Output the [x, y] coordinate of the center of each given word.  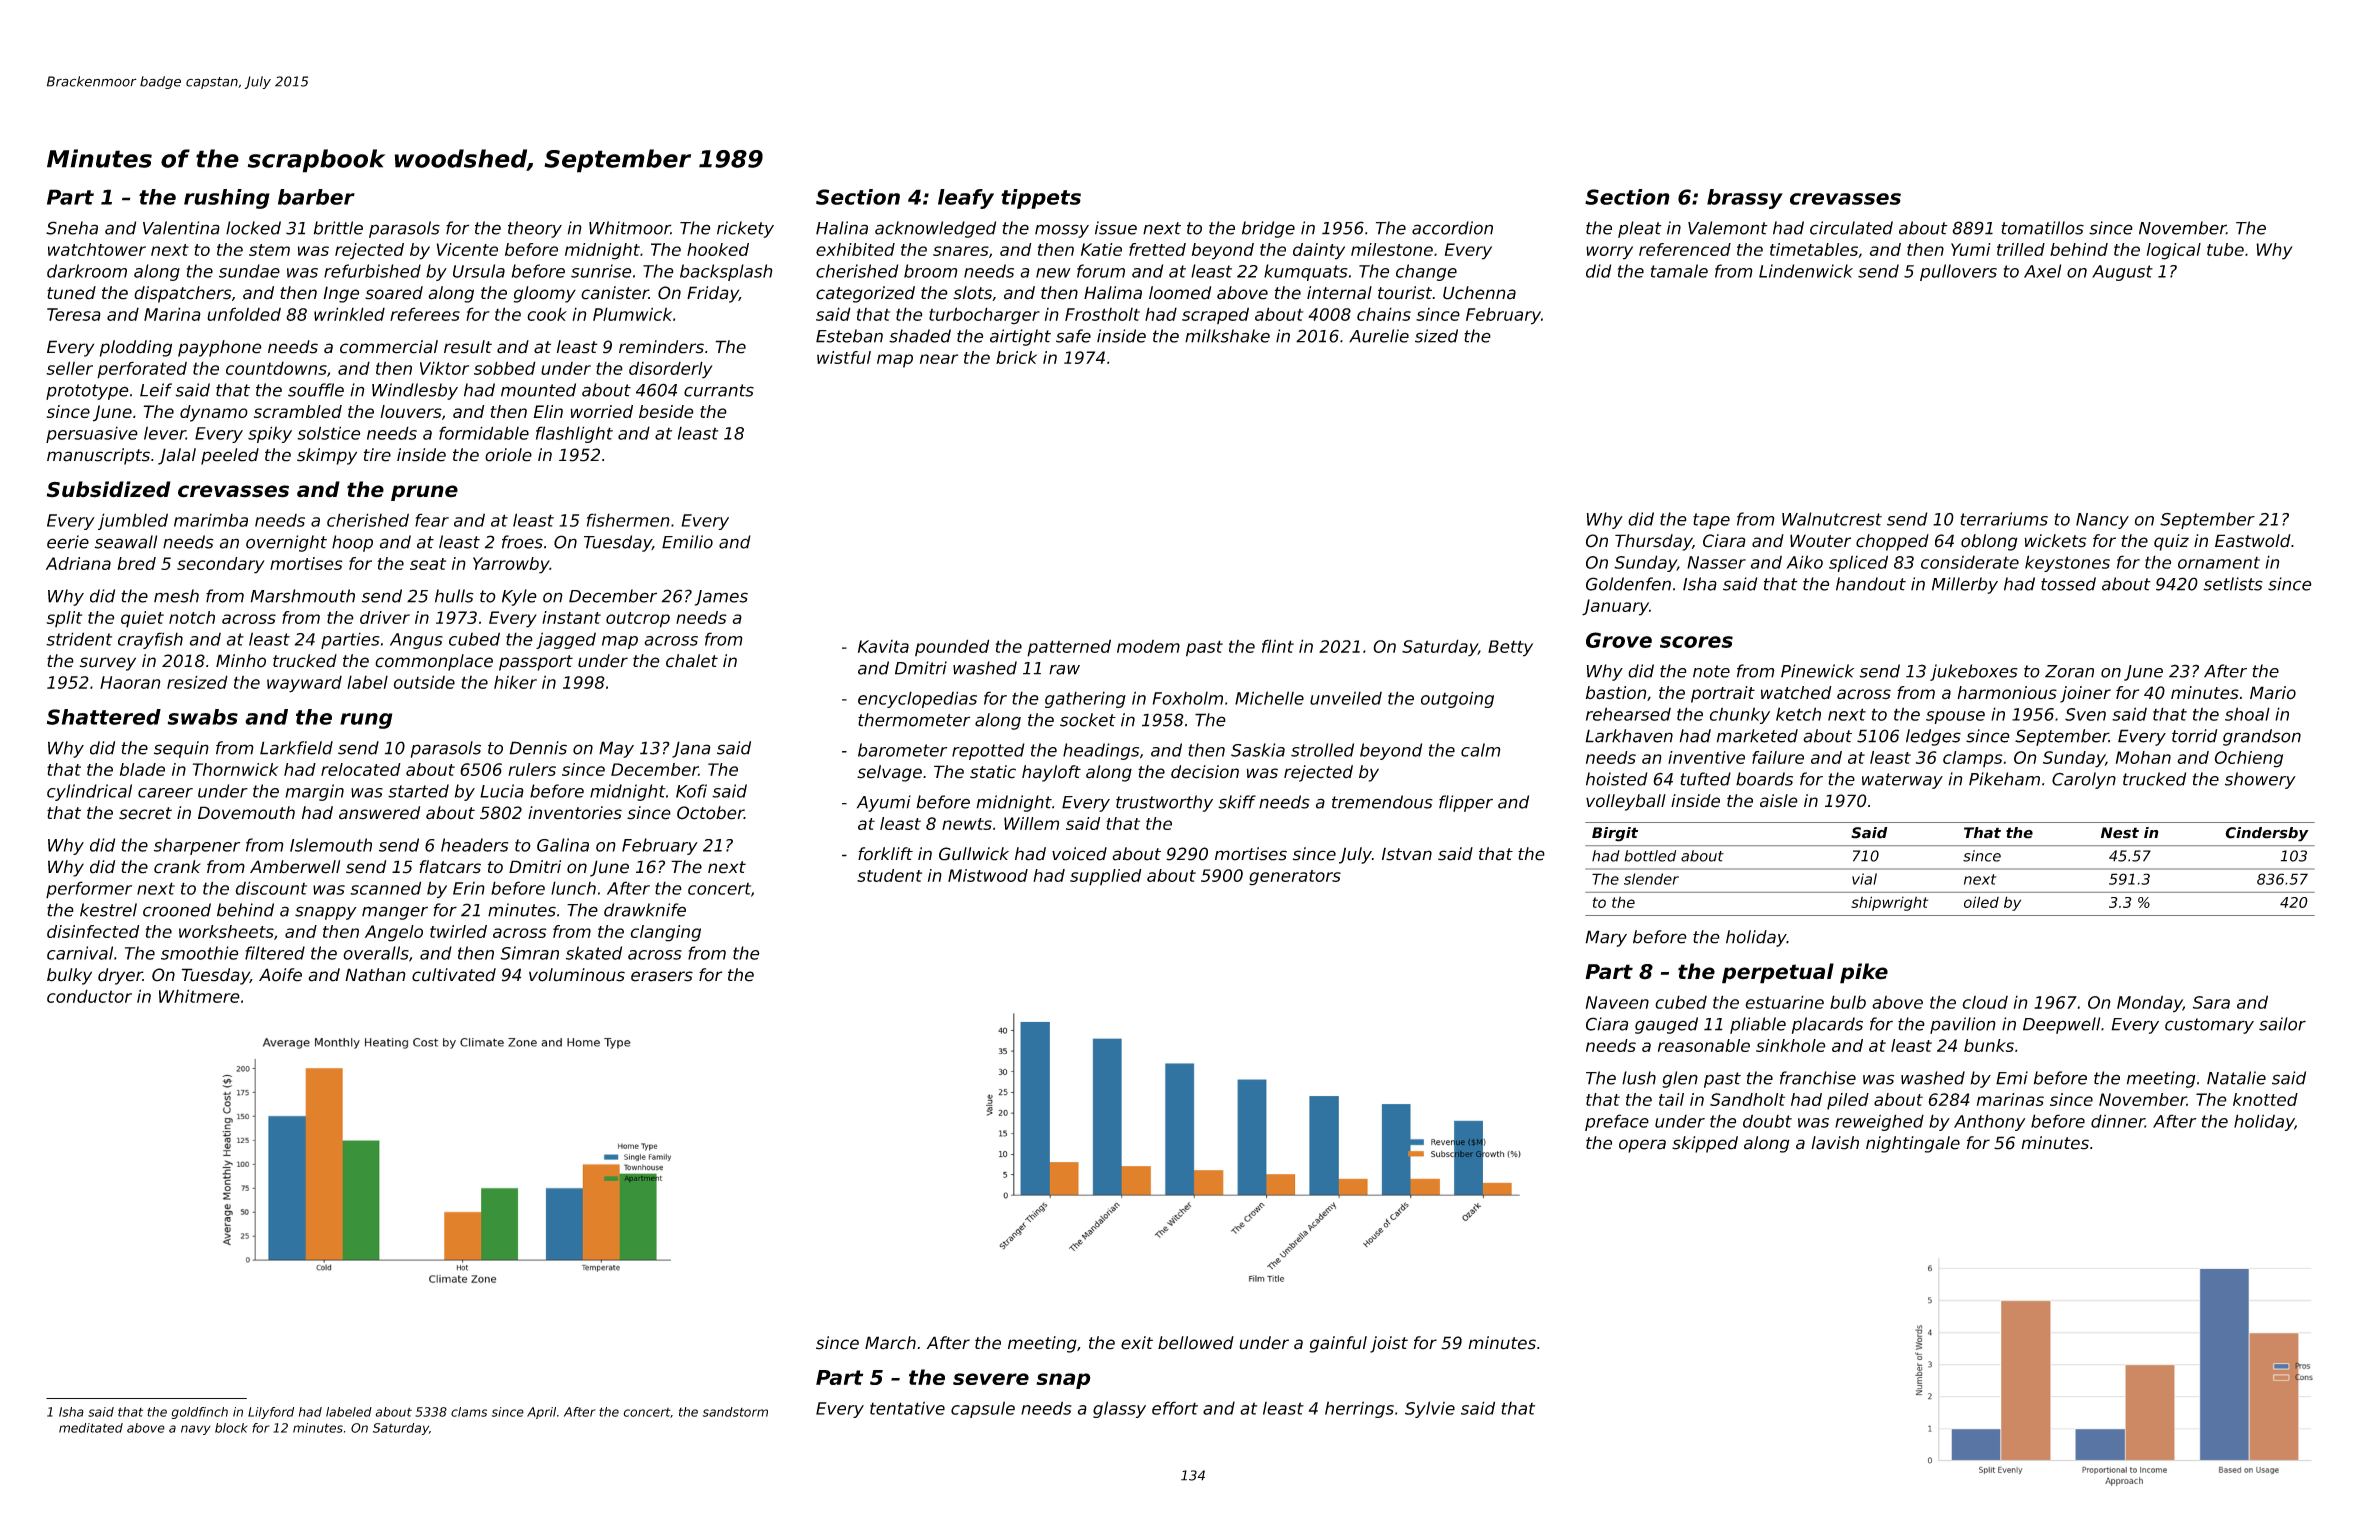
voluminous [577, 975]
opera [1642, 1146]
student [889, 875]
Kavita [883, 646]
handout [1871, 584]
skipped [1705, 1144]
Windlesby [415, 391]
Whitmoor [630, 228]
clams [469, 1412]
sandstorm [735, 1412]
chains [1384, 314]
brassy [1745, 199]
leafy [966, 199]
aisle [1779, 801]
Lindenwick [1806, 271]
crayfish [150, 640]
